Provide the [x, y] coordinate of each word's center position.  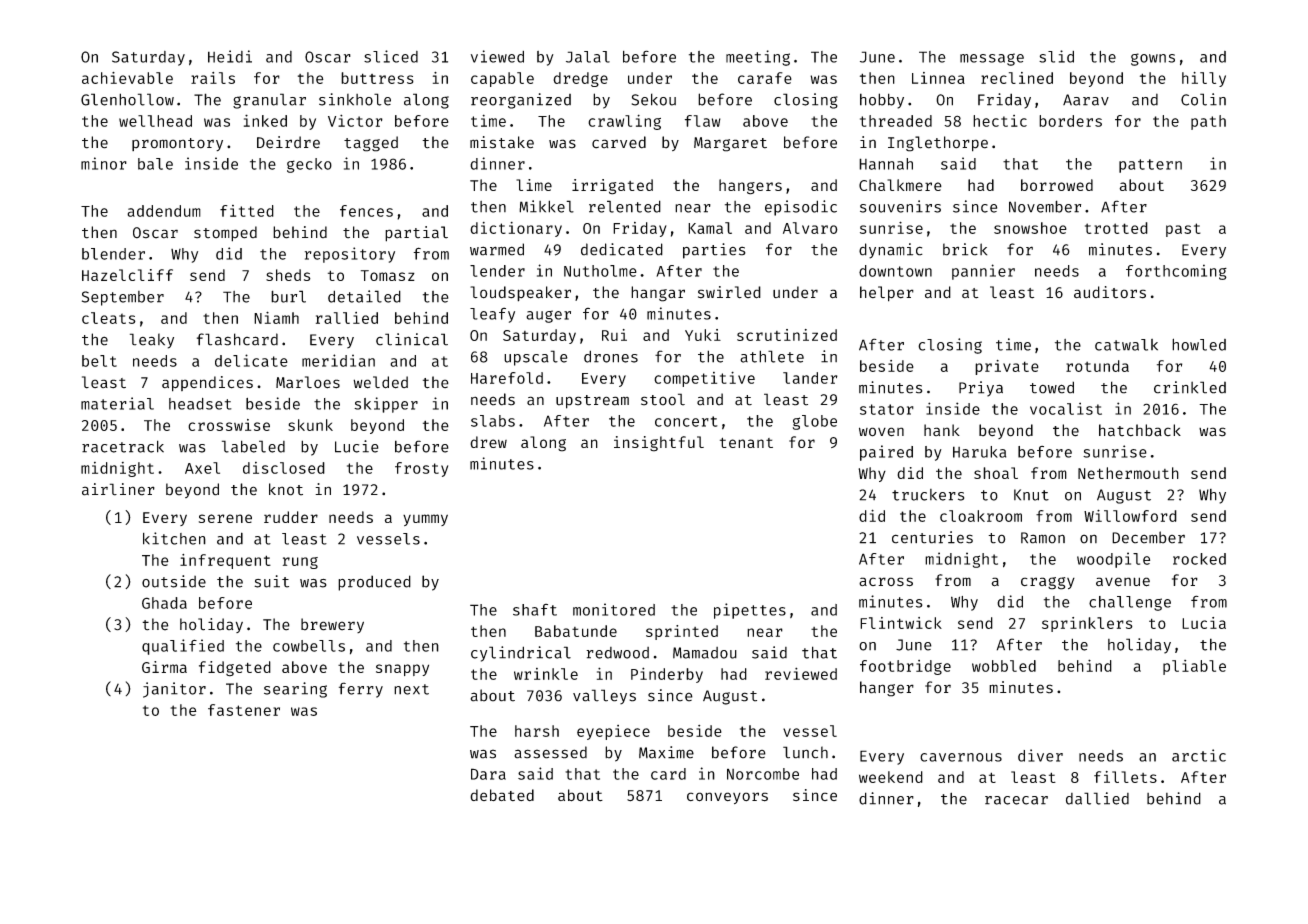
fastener [244, 710]
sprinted [682, 632]
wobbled [1004, 666]
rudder [291, 517]
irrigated [612, 187]
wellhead [155, 121]
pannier [983, 272]
